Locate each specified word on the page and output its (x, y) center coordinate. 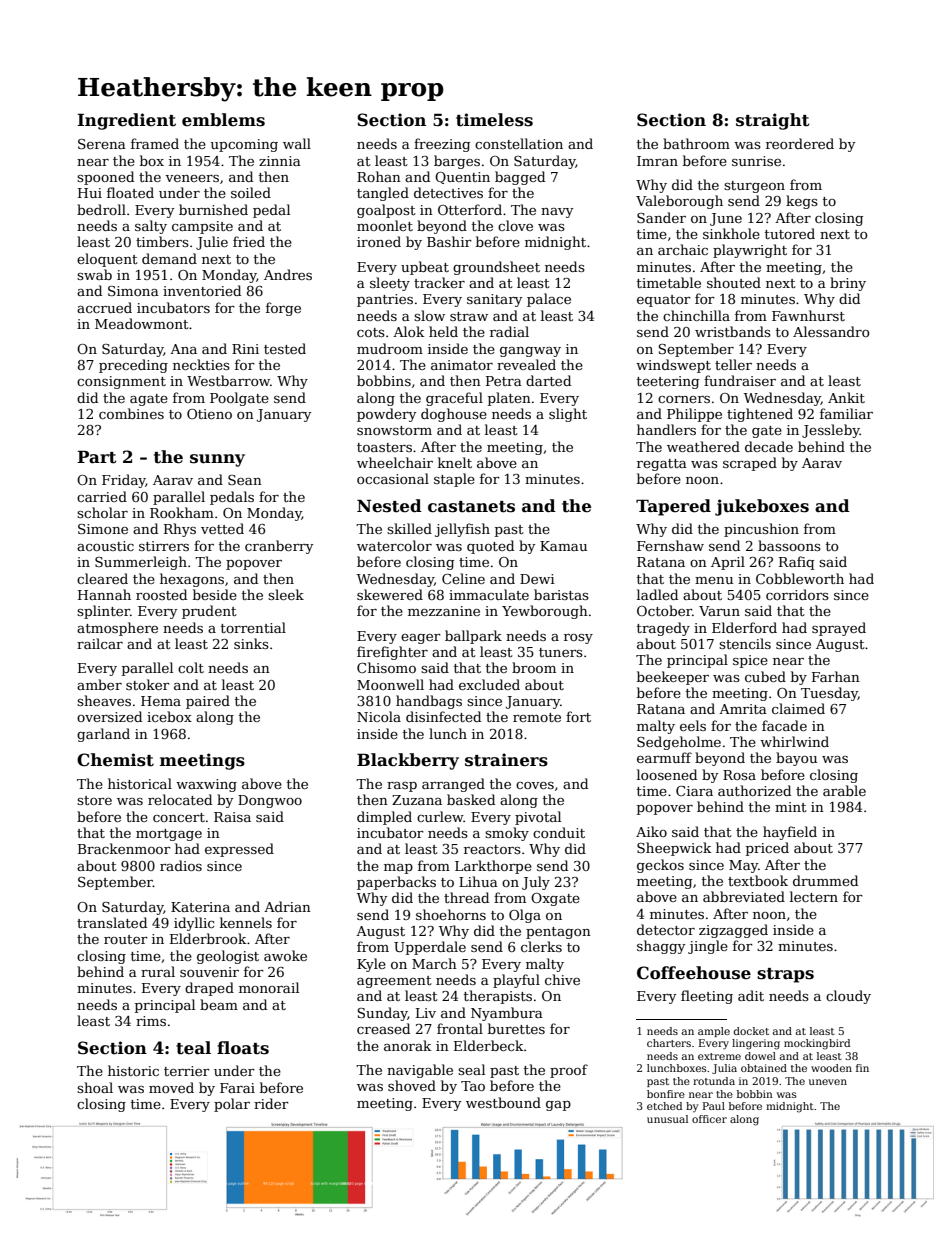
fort (578, 716)
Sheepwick (674, 849)
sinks (251, 643)
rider (271, 1103)
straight (772, 121)
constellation (519, 143)
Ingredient (126, 121)
